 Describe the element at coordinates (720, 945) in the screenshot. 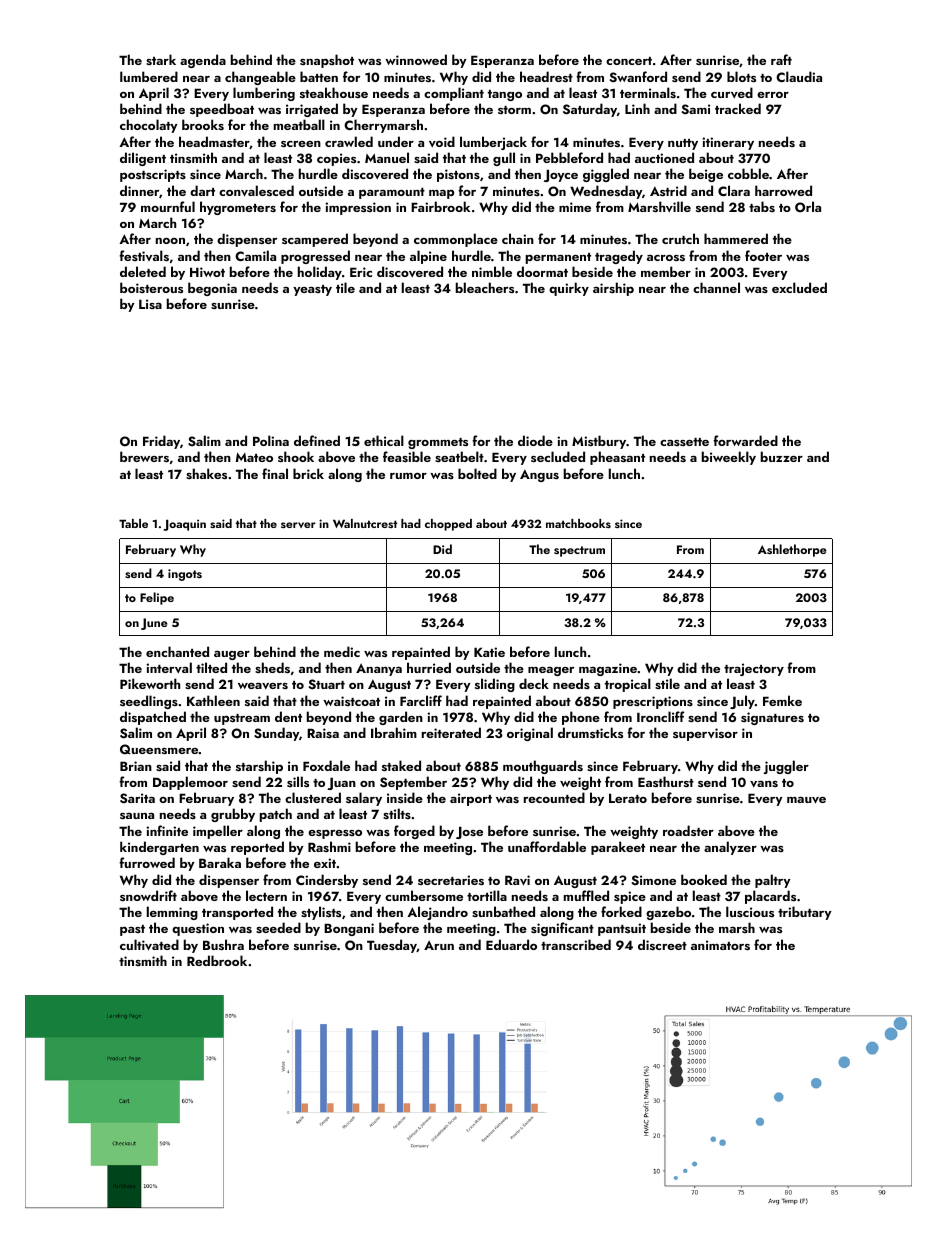

I see `animators` at that location.
